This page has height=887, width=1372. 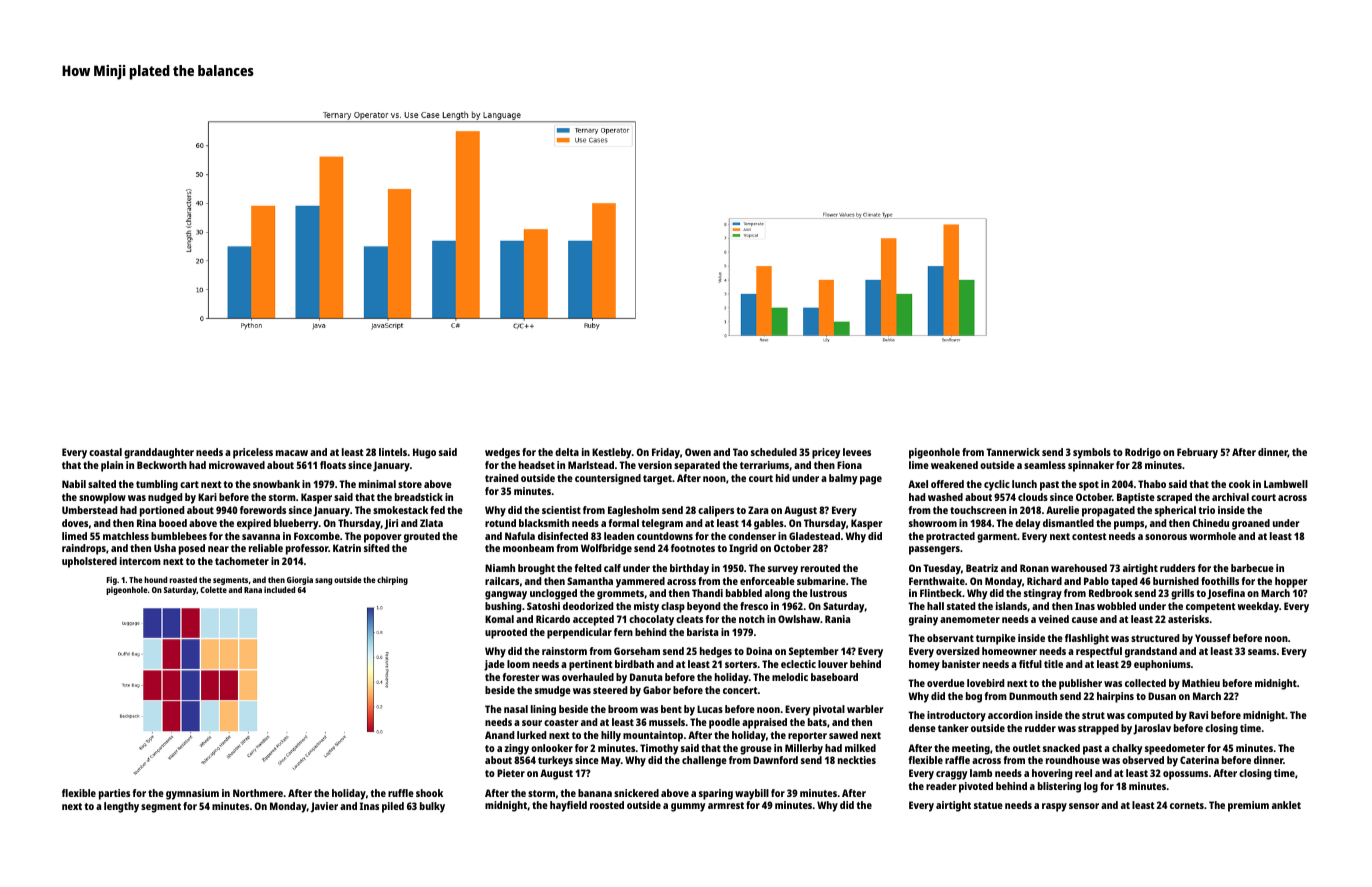 I want to click on Ravi, so click(x=1198, y=715).
